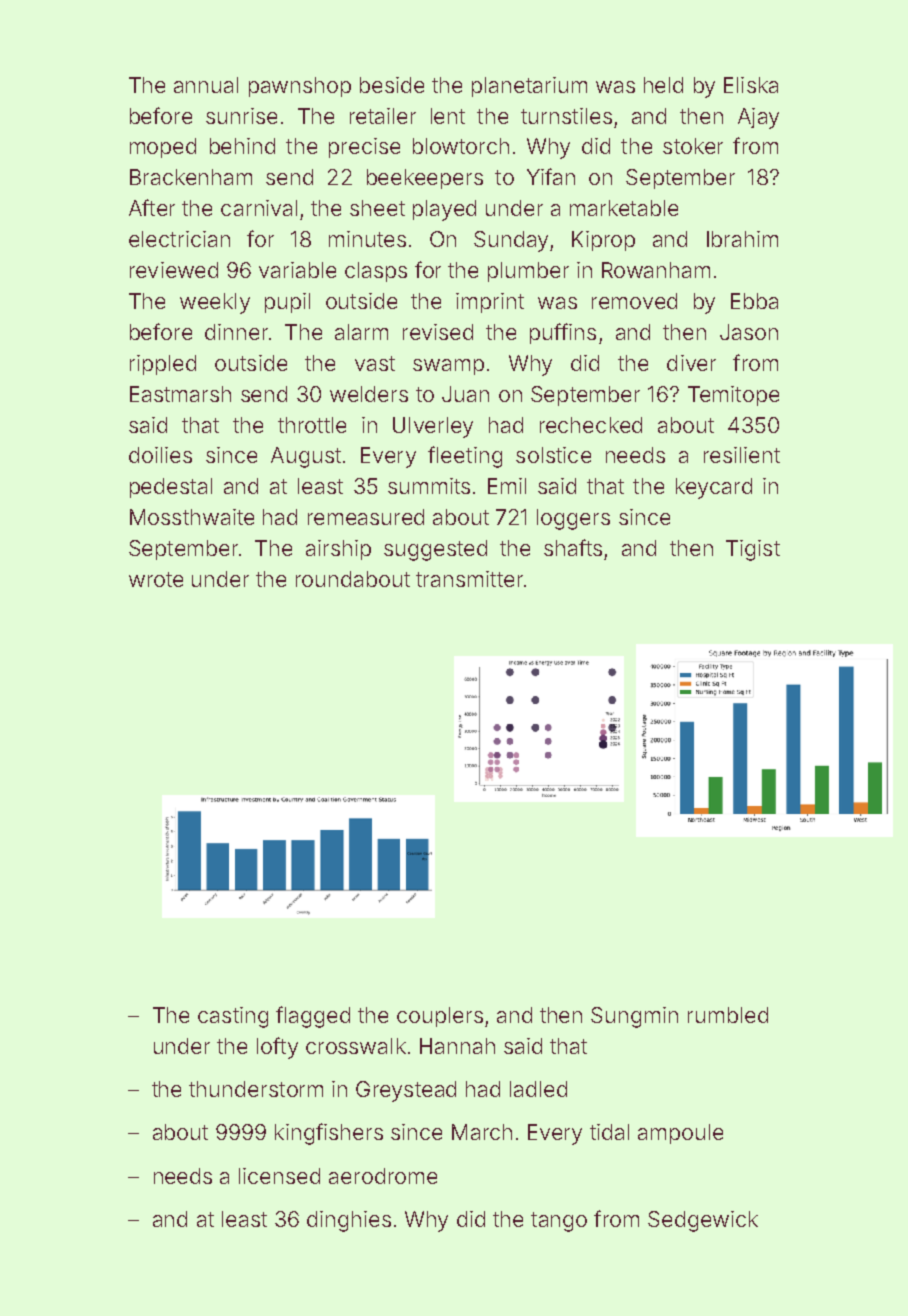 This page has width=908, height=1316. What do you see at coordinates (349, 1221) in the page?
I see `dinghies` at bounding box center [349, 1221].
